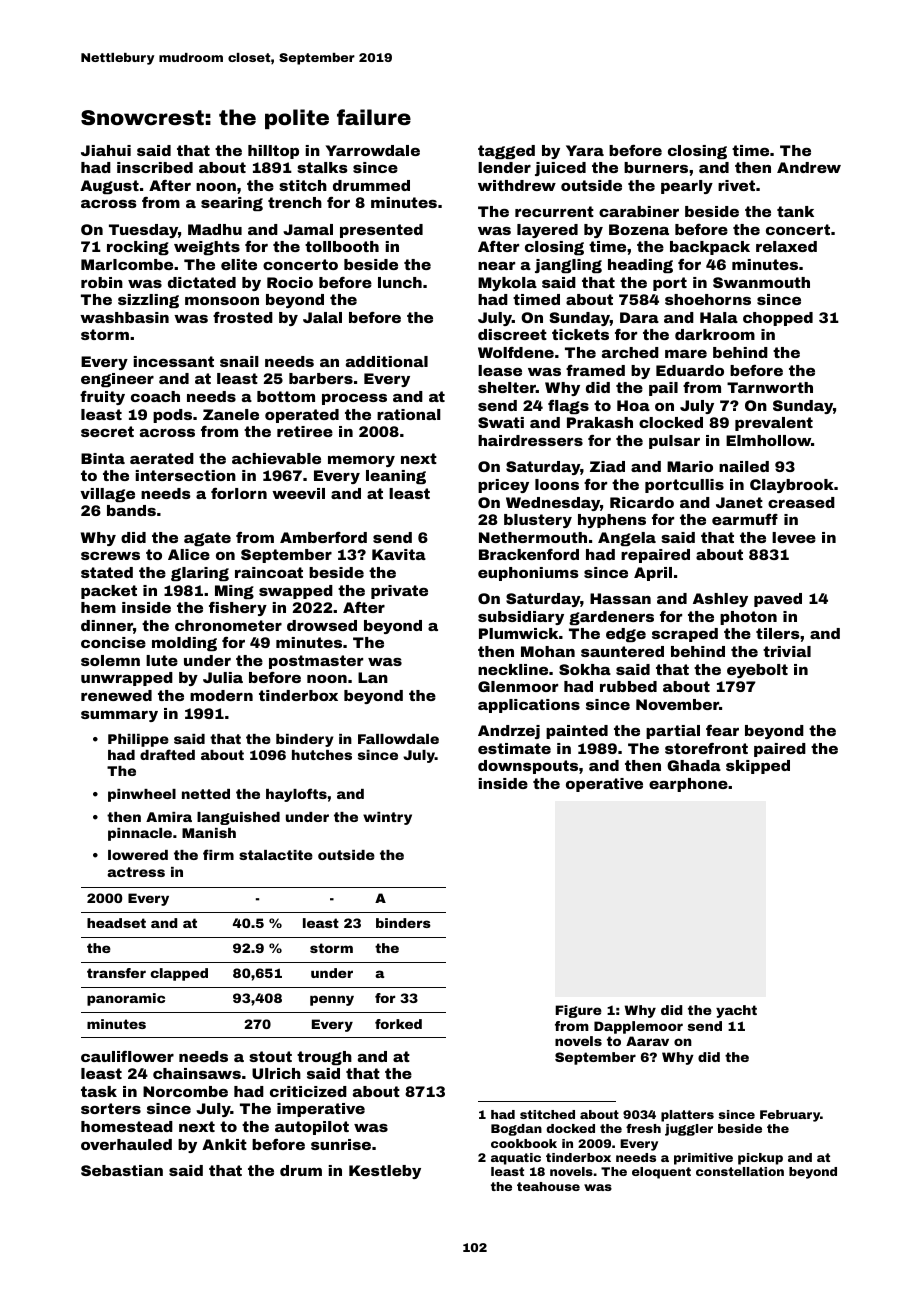  What do you see at coordinates (373, 150) in the screenshot?
I see `Yarrowdale` at bounding box center [373, 150].
